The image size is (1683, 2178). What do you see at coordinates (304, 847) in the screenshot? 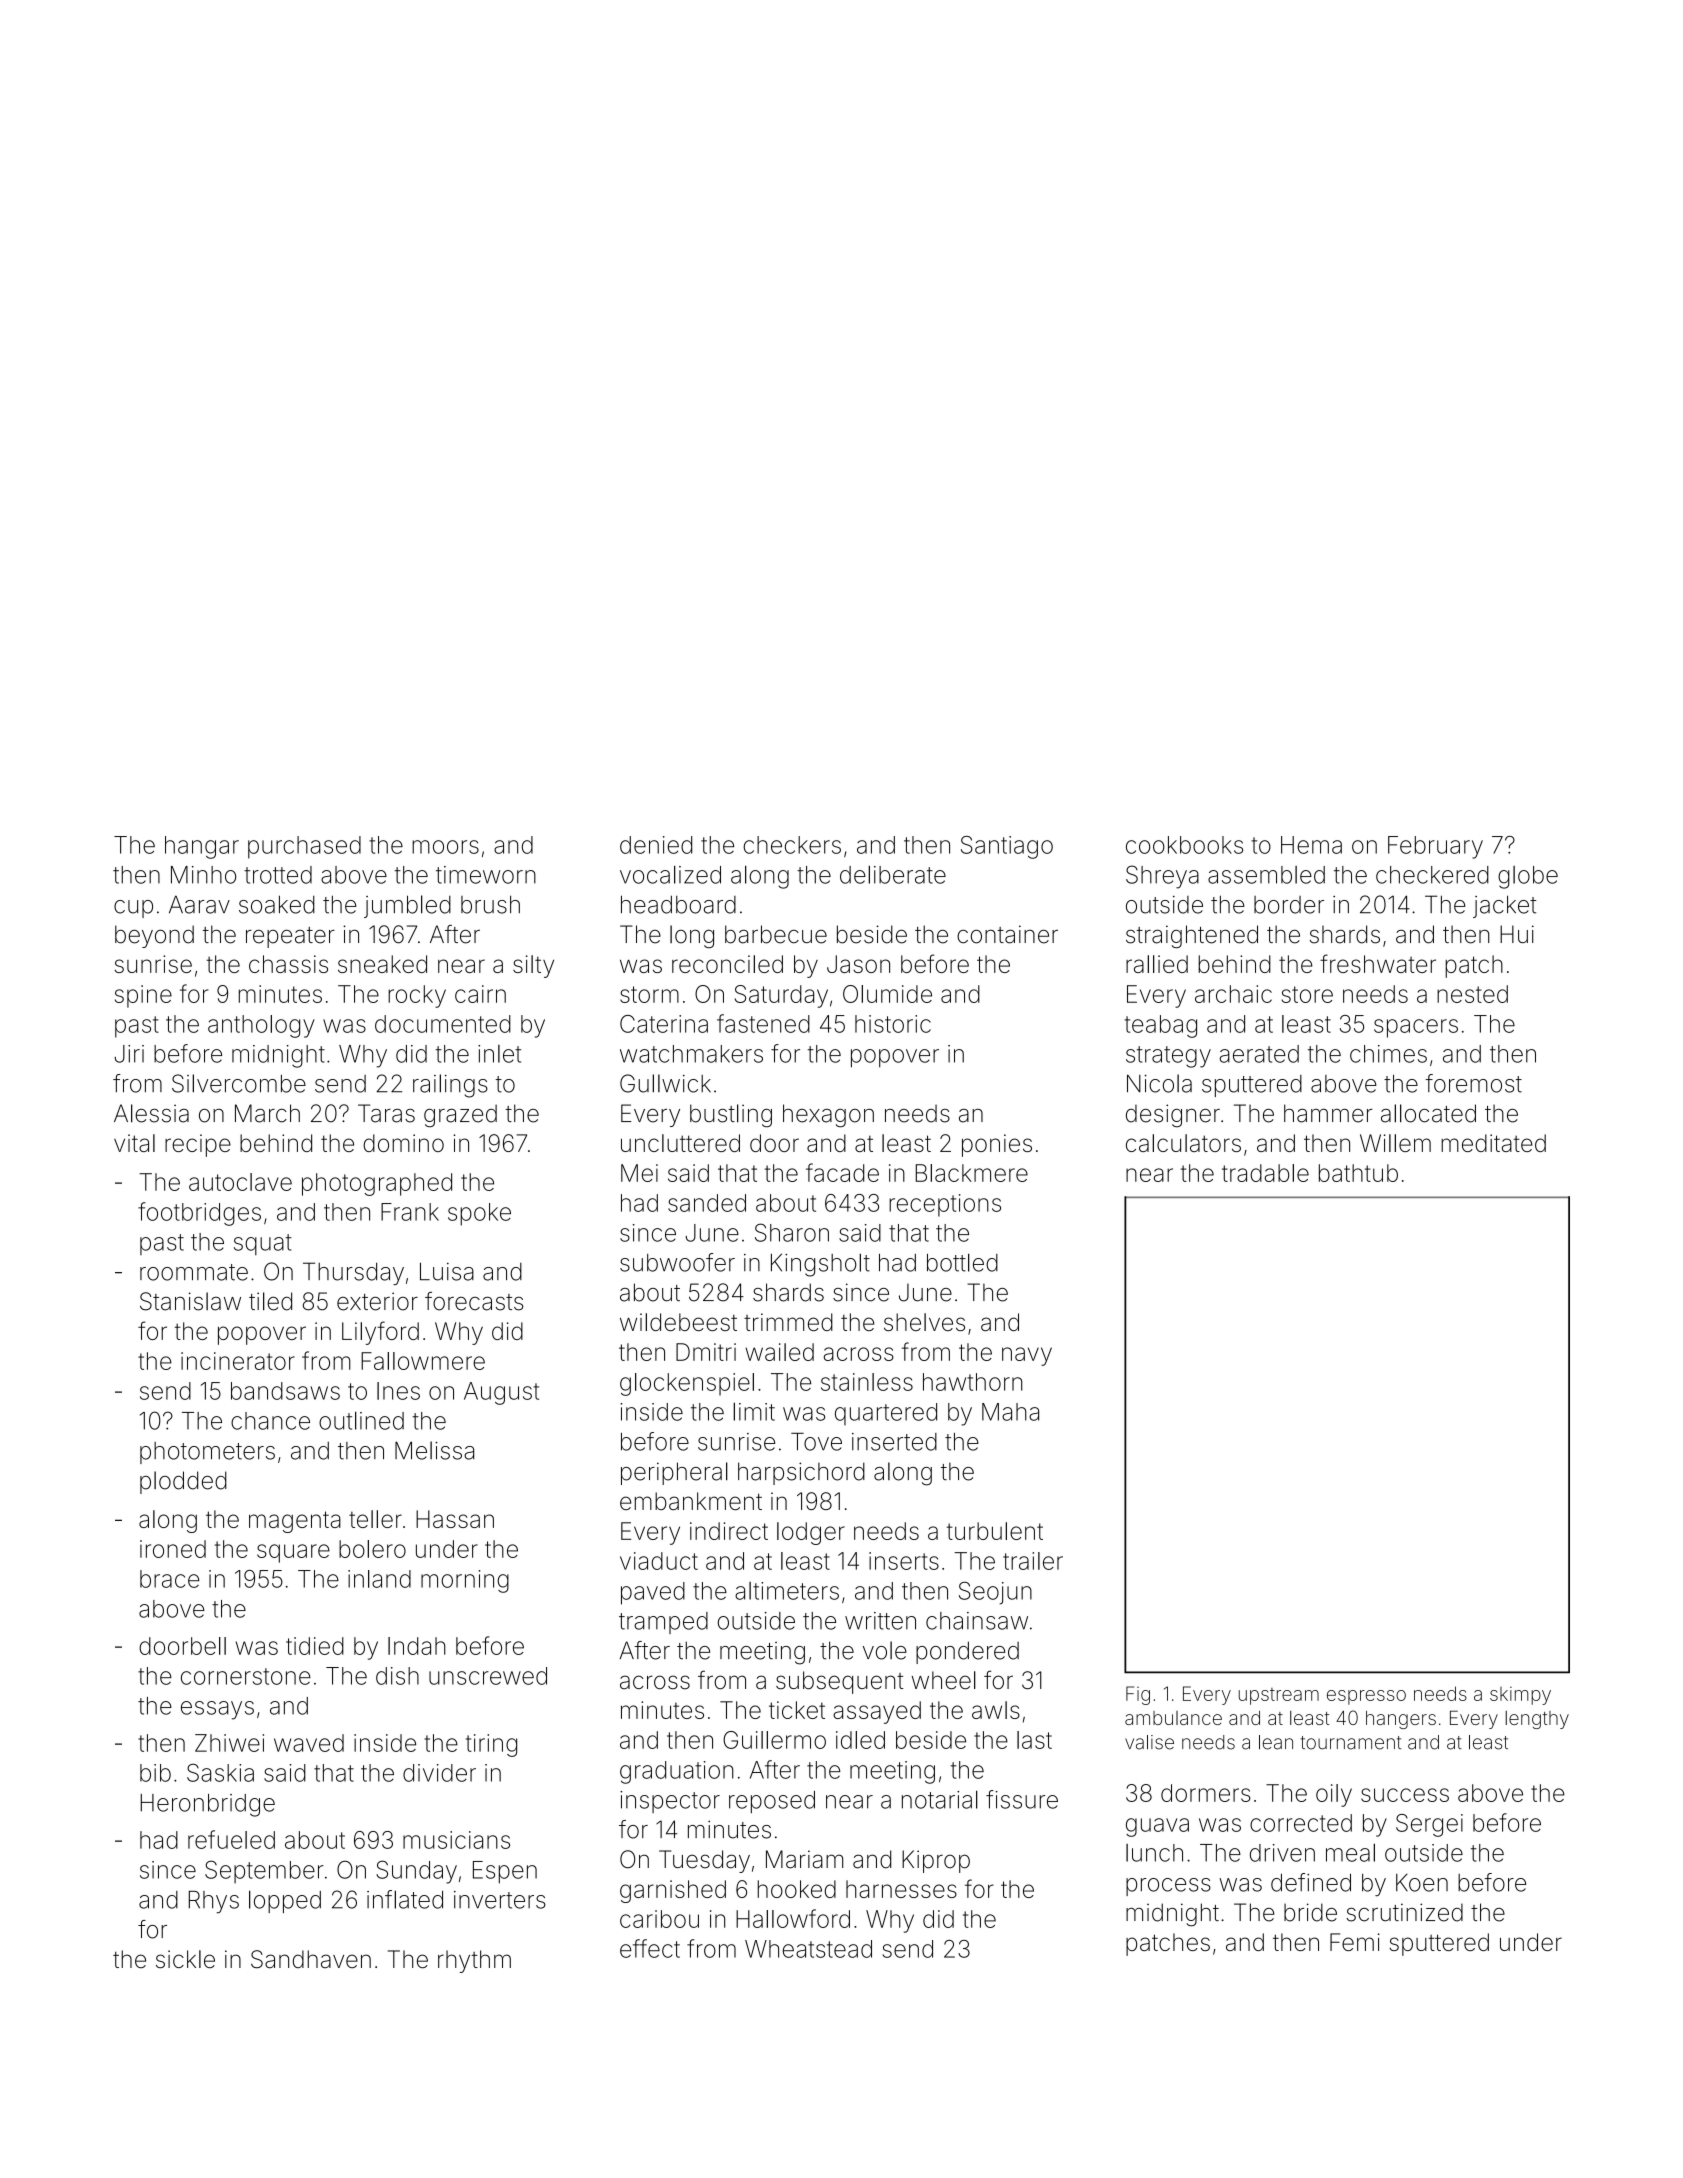
I see `purchased` at bounding box center [304, 847].
